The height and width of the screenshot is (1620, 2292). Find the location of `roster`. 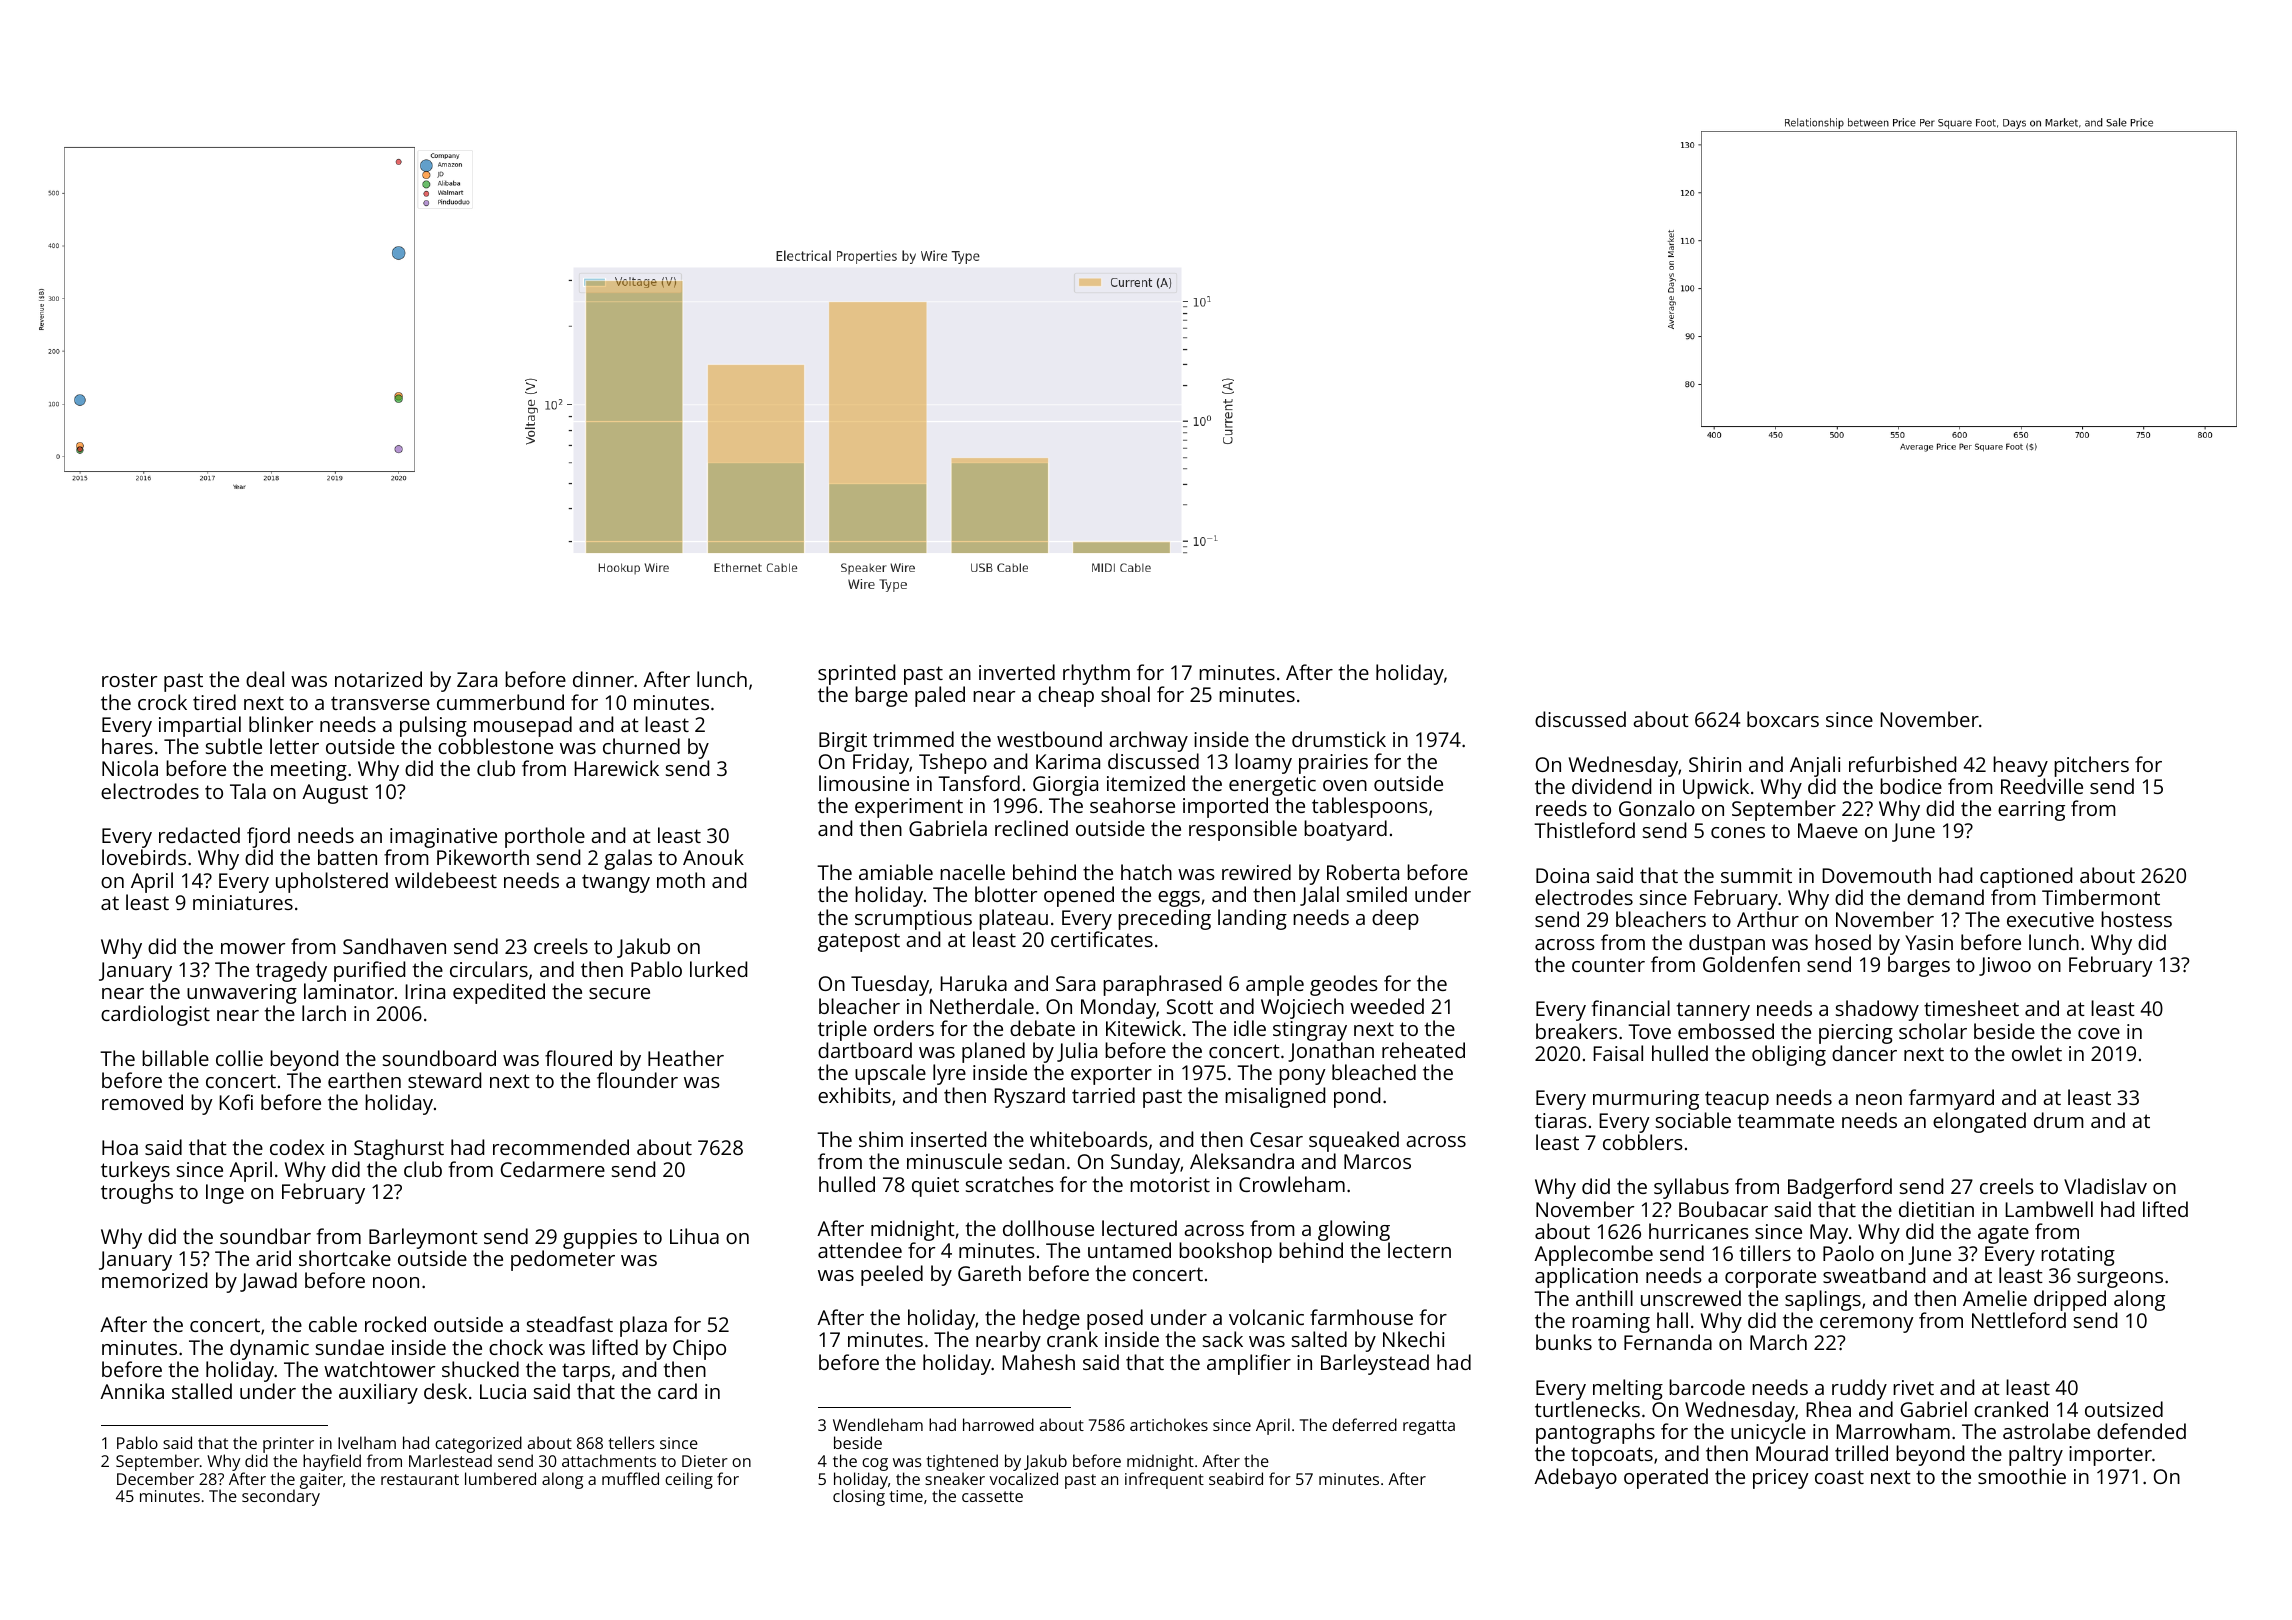

roster is located at coordinates (129, 680).
